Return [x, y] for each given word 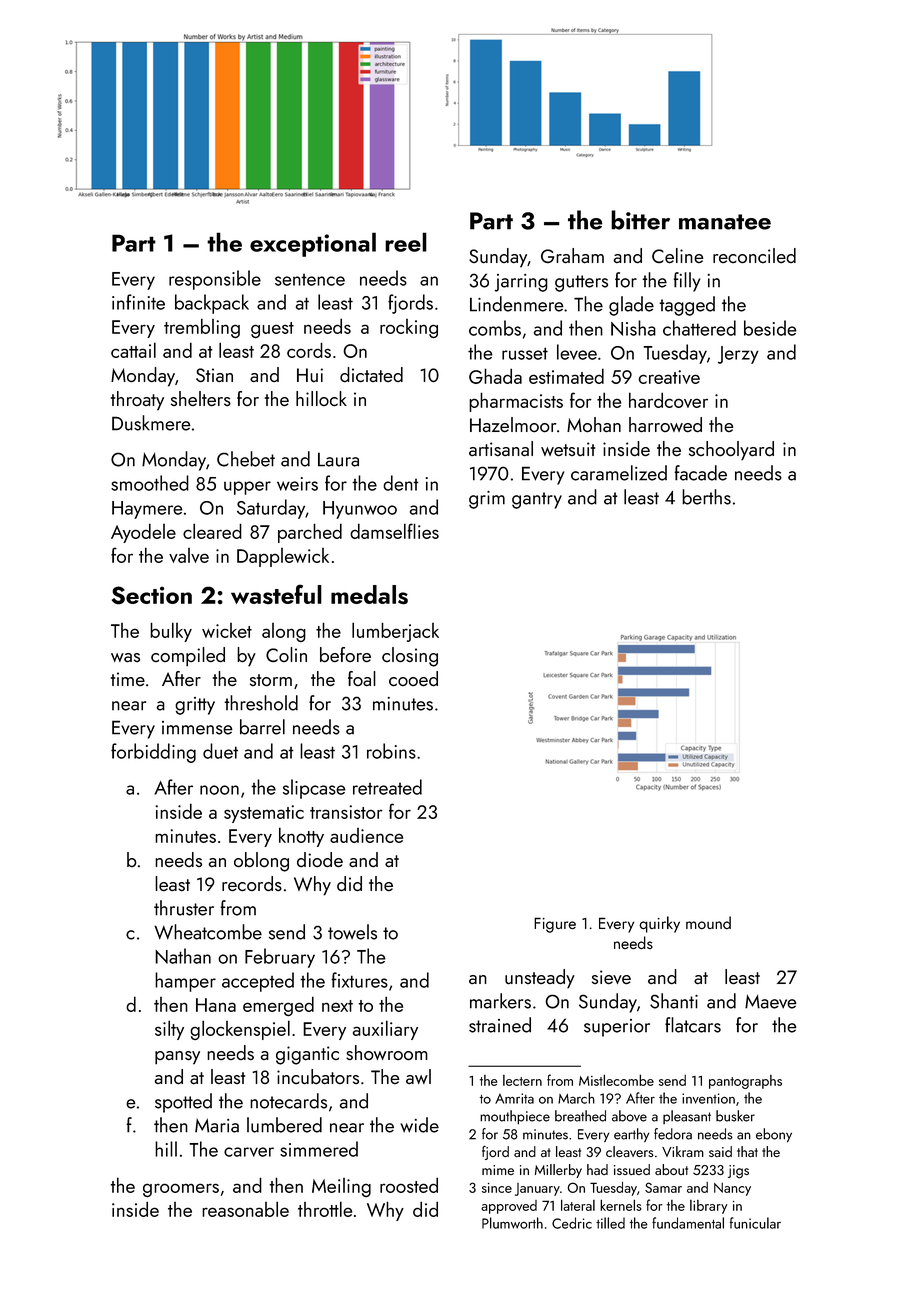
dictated [371, 374]
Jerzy [738, 355]
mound [708, 922]
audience [366, 835]
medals [369, 595]
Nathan [183, 956]
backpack [212, 304]
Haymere [147, 510]
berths [706, 497]
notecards [288, 1101]
